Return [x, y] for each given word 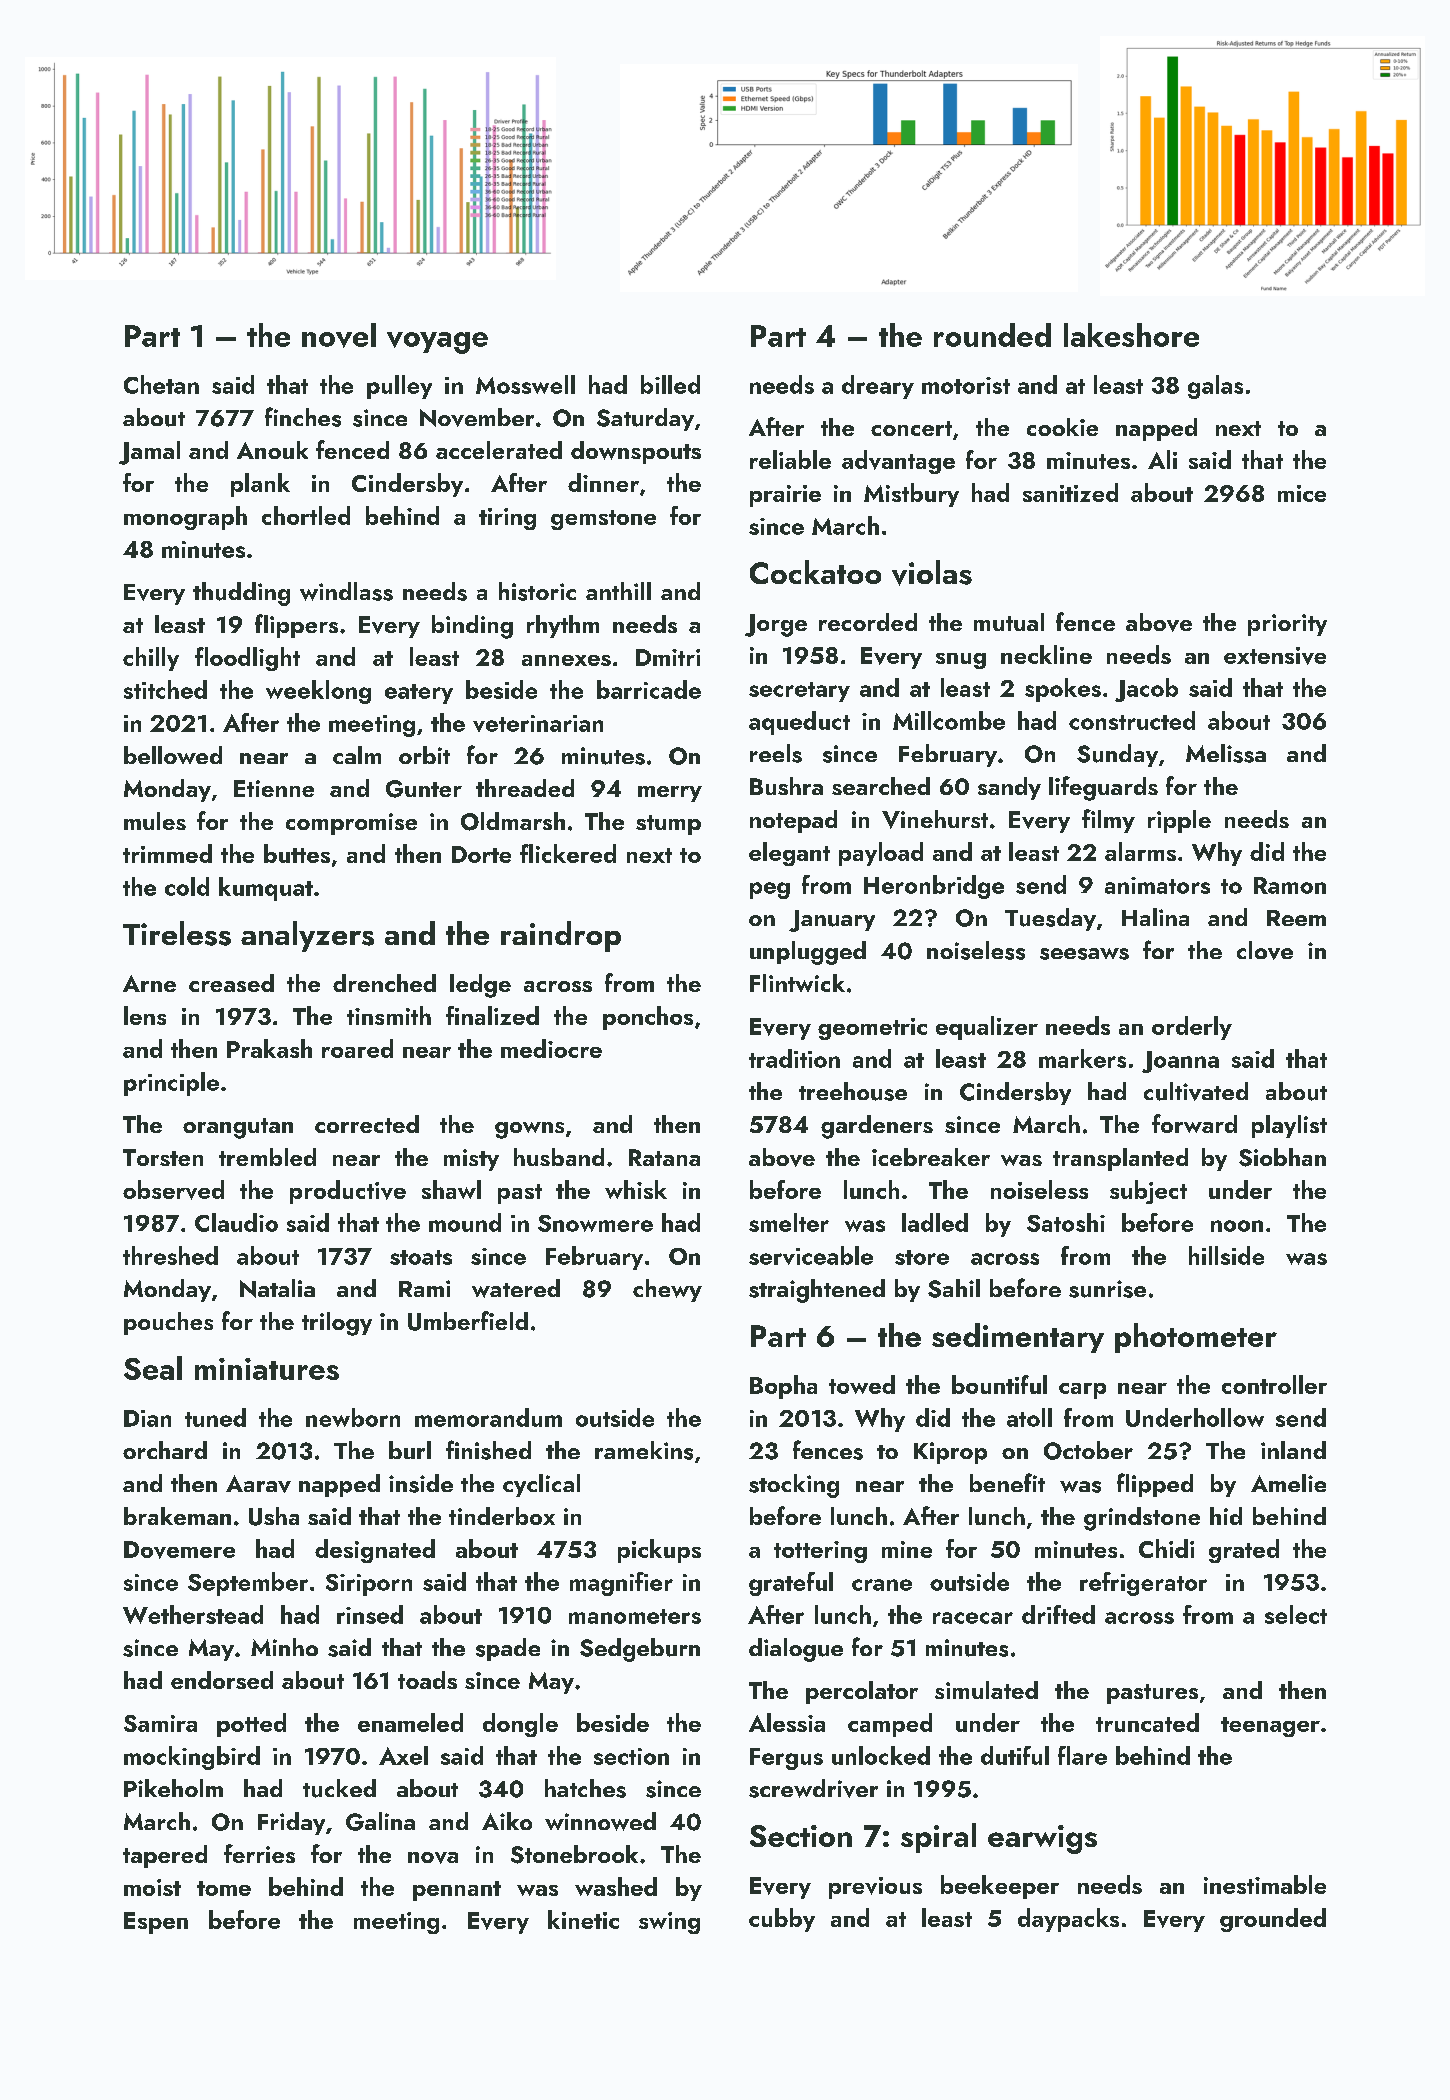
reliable [790, 459]
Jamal [149, 453]
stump [668, 825]
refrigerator [1143, 1584]
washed [616, 1886]
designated [375, 1551]
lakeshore [1131, 335]
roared [357, 1048]
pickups [659, 1551]
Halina [1155, 917]
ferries [259, 1853]
